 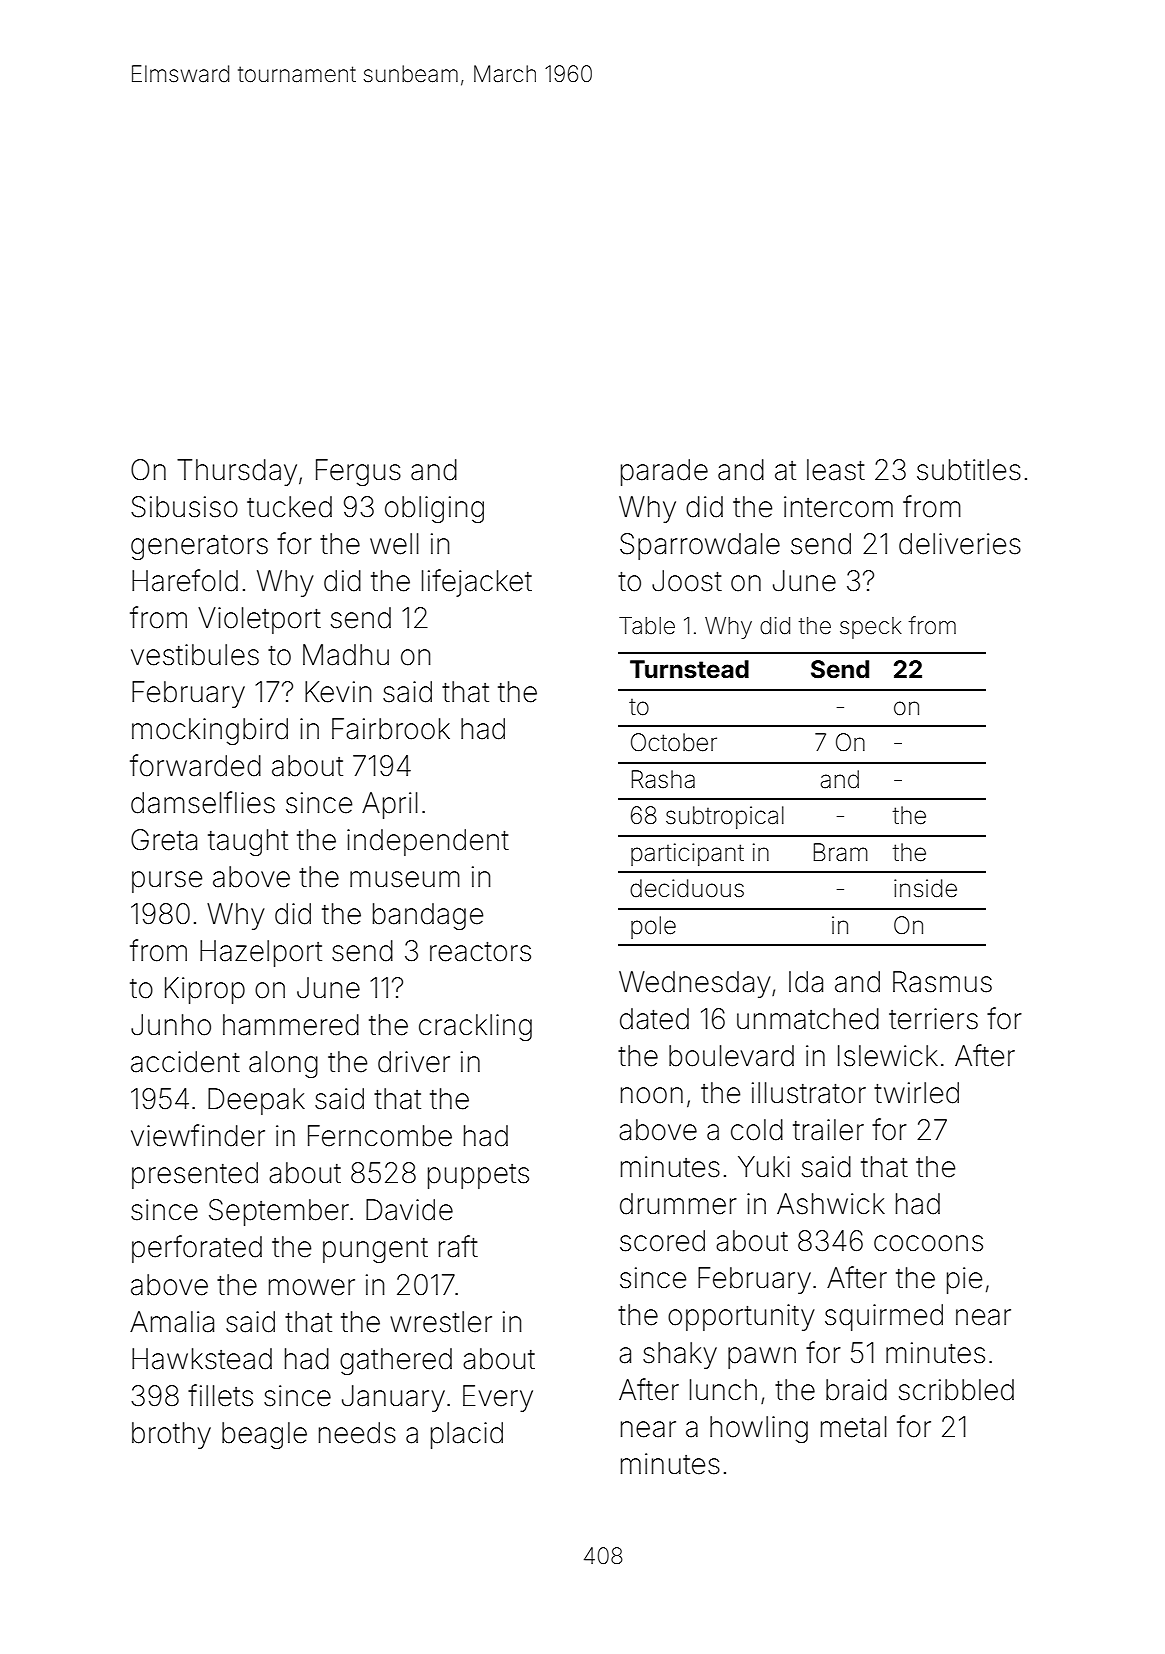 What do you see at coordinates (662, 1241) in the screenshot?
I see `scored` at bounding box center [662, 1241].
